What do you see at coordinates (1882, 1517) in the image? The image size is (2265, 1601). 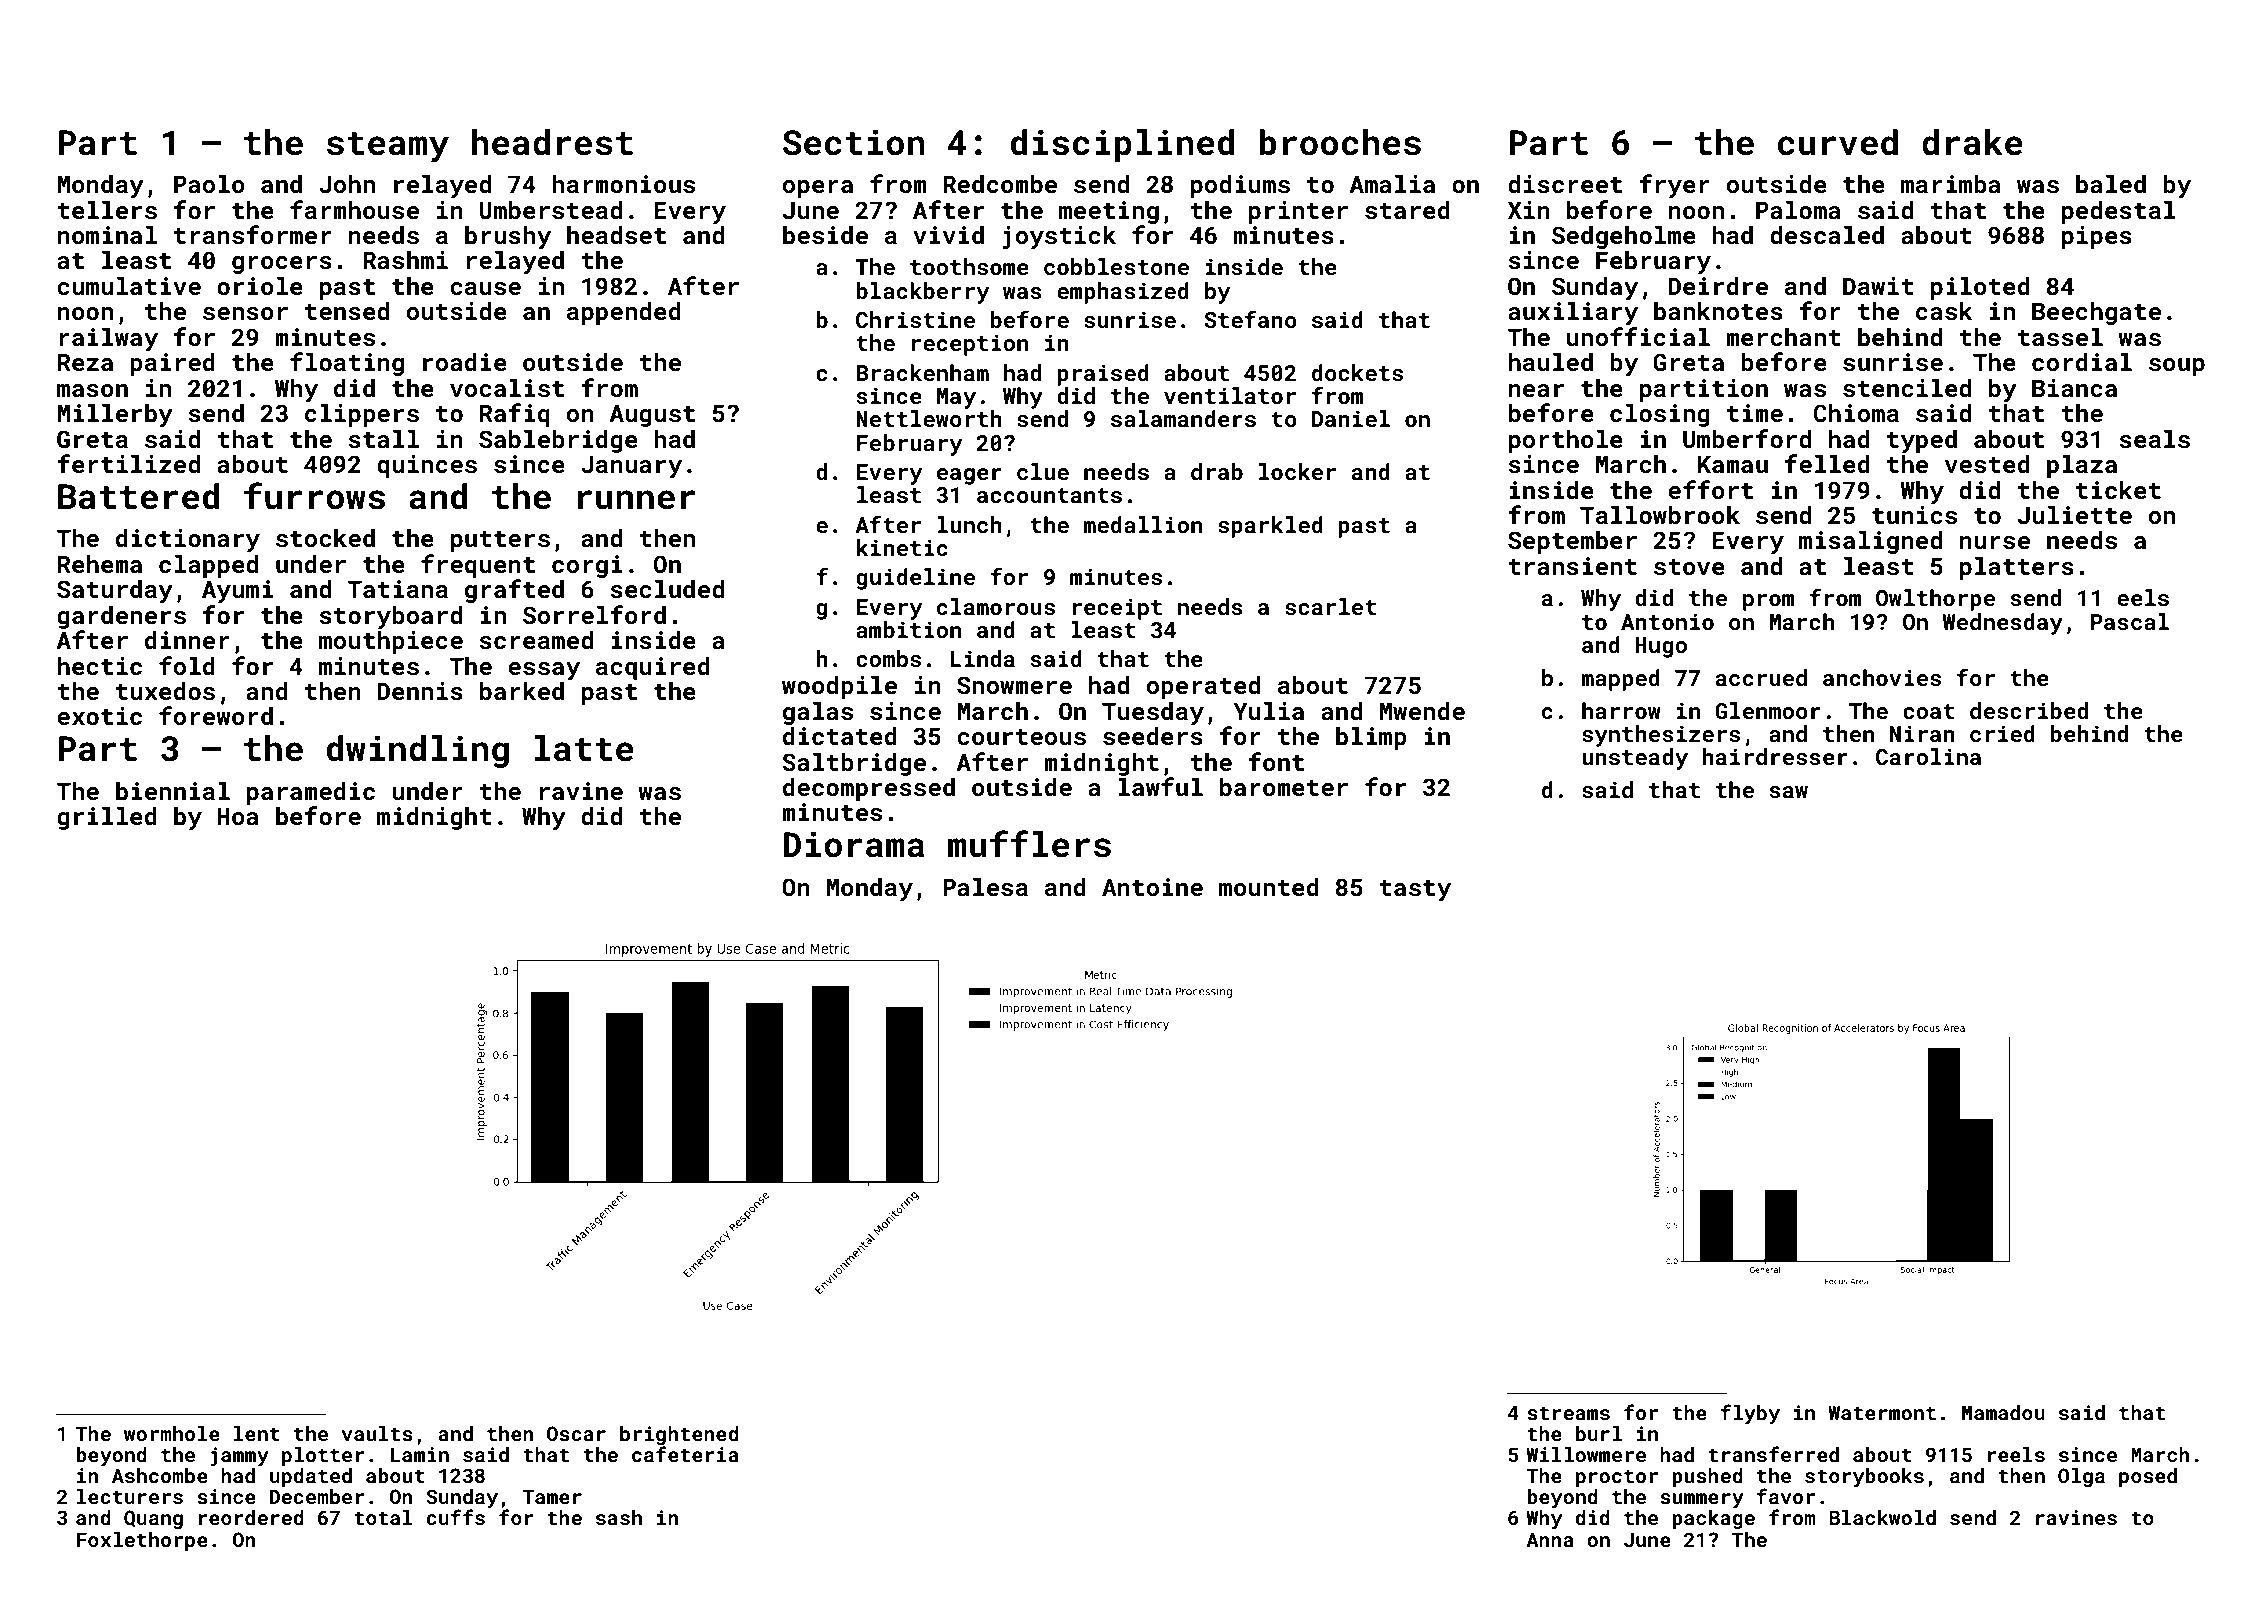 I see `Blackwold` at bounding box center [1882, 1517].
